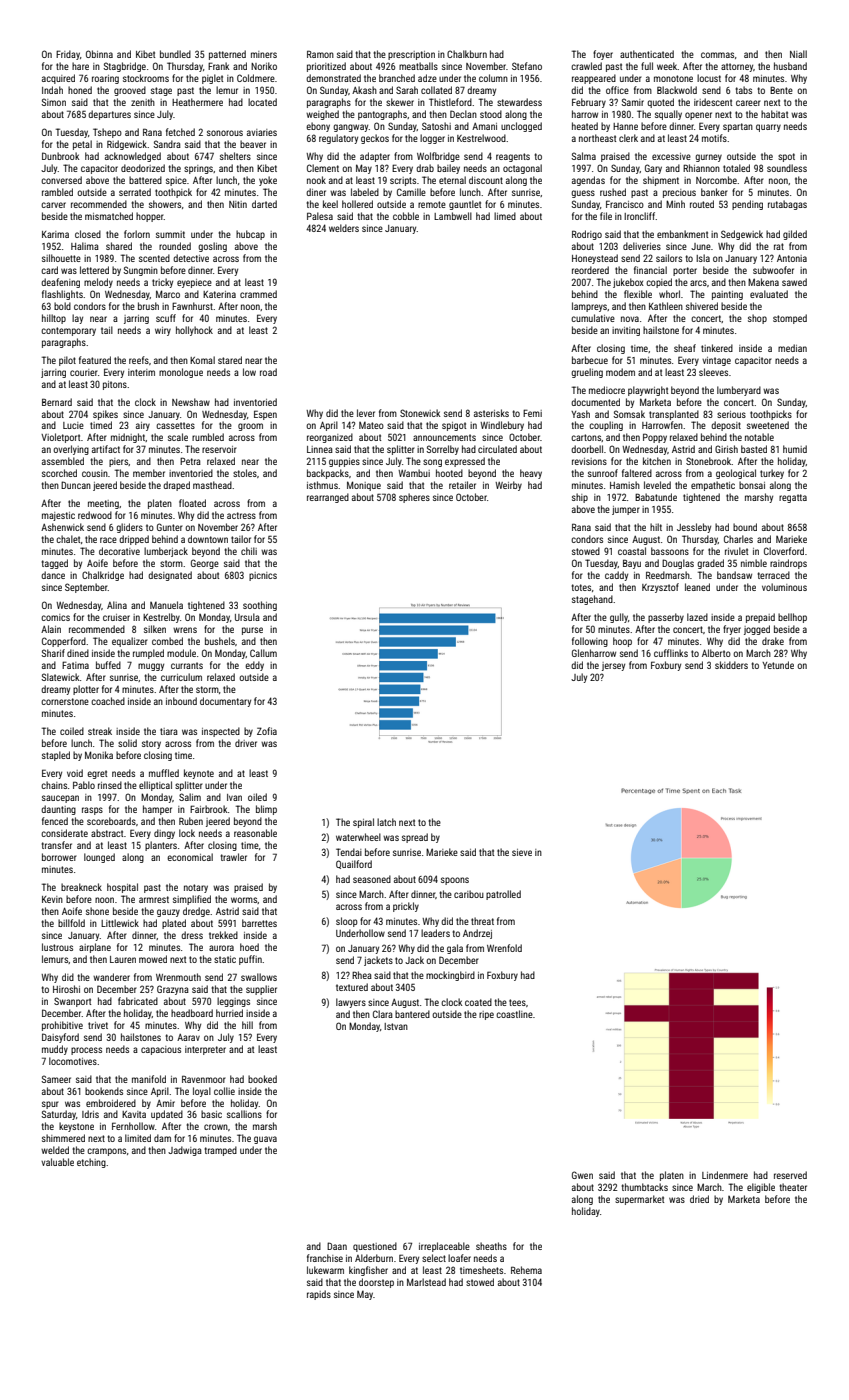 This screenshot has width=849, height=1400. I want to click on foyer, so click(603, 55).
